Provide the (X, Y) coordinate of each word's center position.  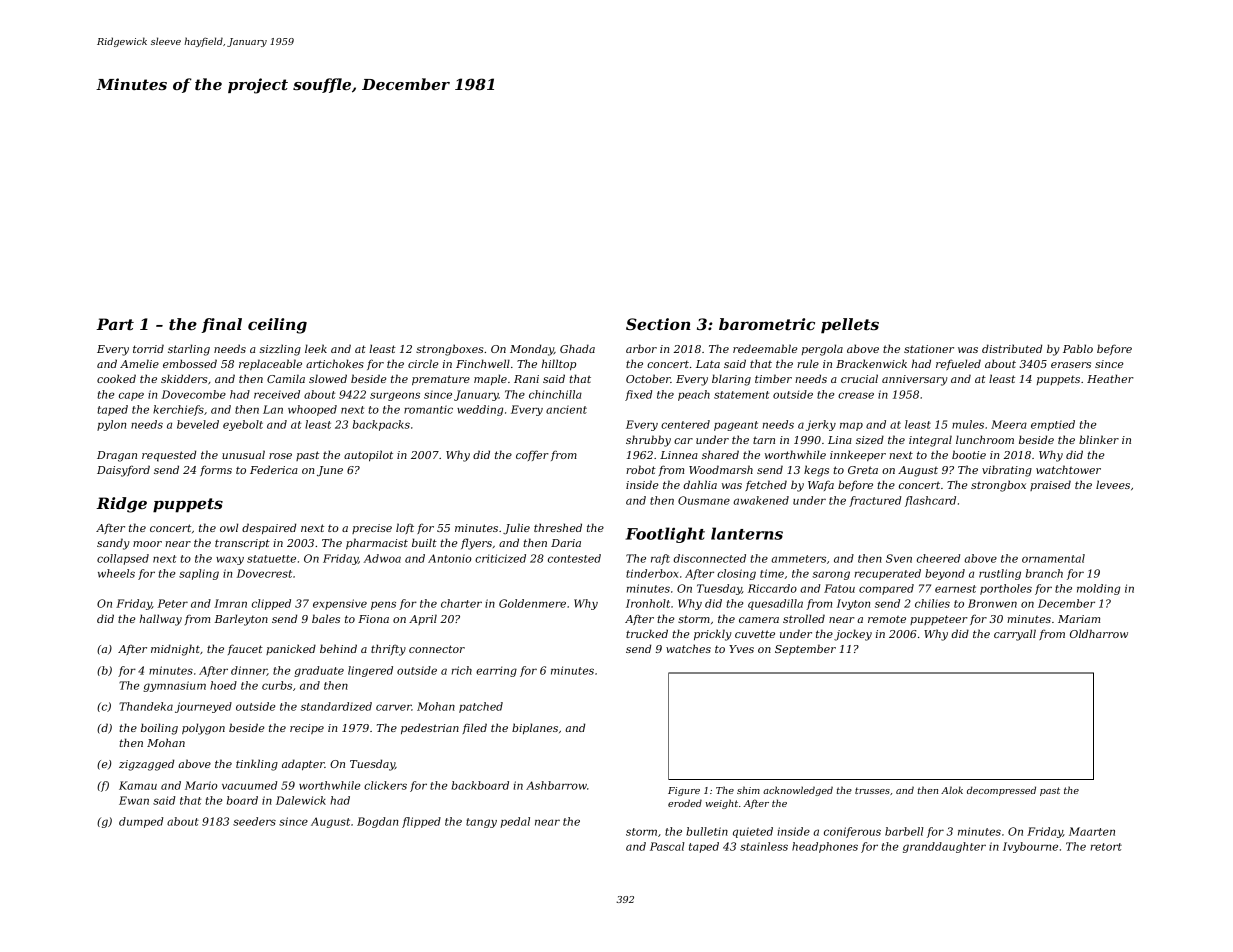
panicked (291, 649)
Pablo (1078, 348)
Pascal (667, 846)
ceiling (277, 326)
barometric (767, 324)
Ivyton (853, 604)
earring (496, 671)
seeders (254, 821)
